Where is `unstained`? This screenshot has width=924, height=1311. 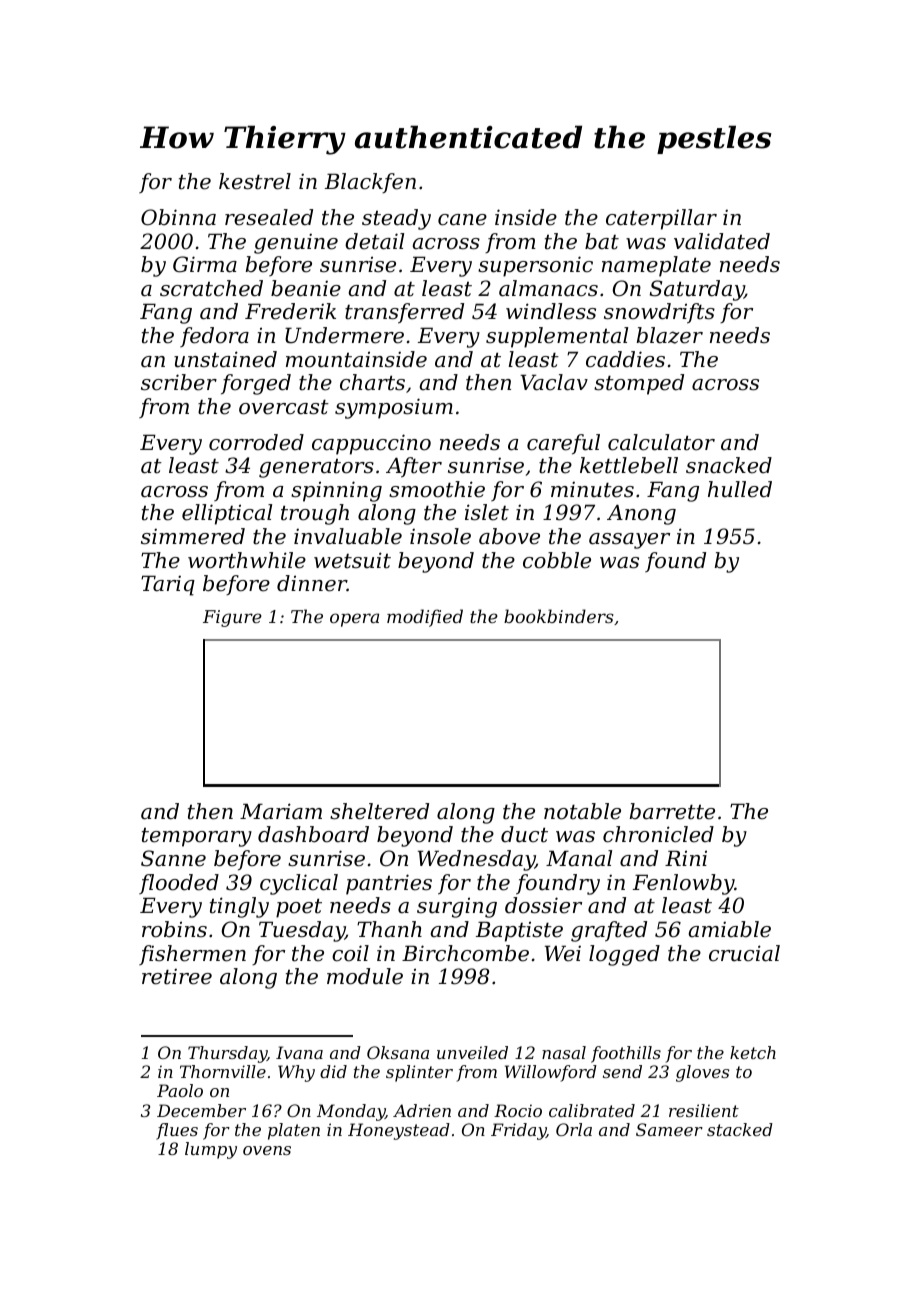 unstained is located at coordinates (225, 359).
